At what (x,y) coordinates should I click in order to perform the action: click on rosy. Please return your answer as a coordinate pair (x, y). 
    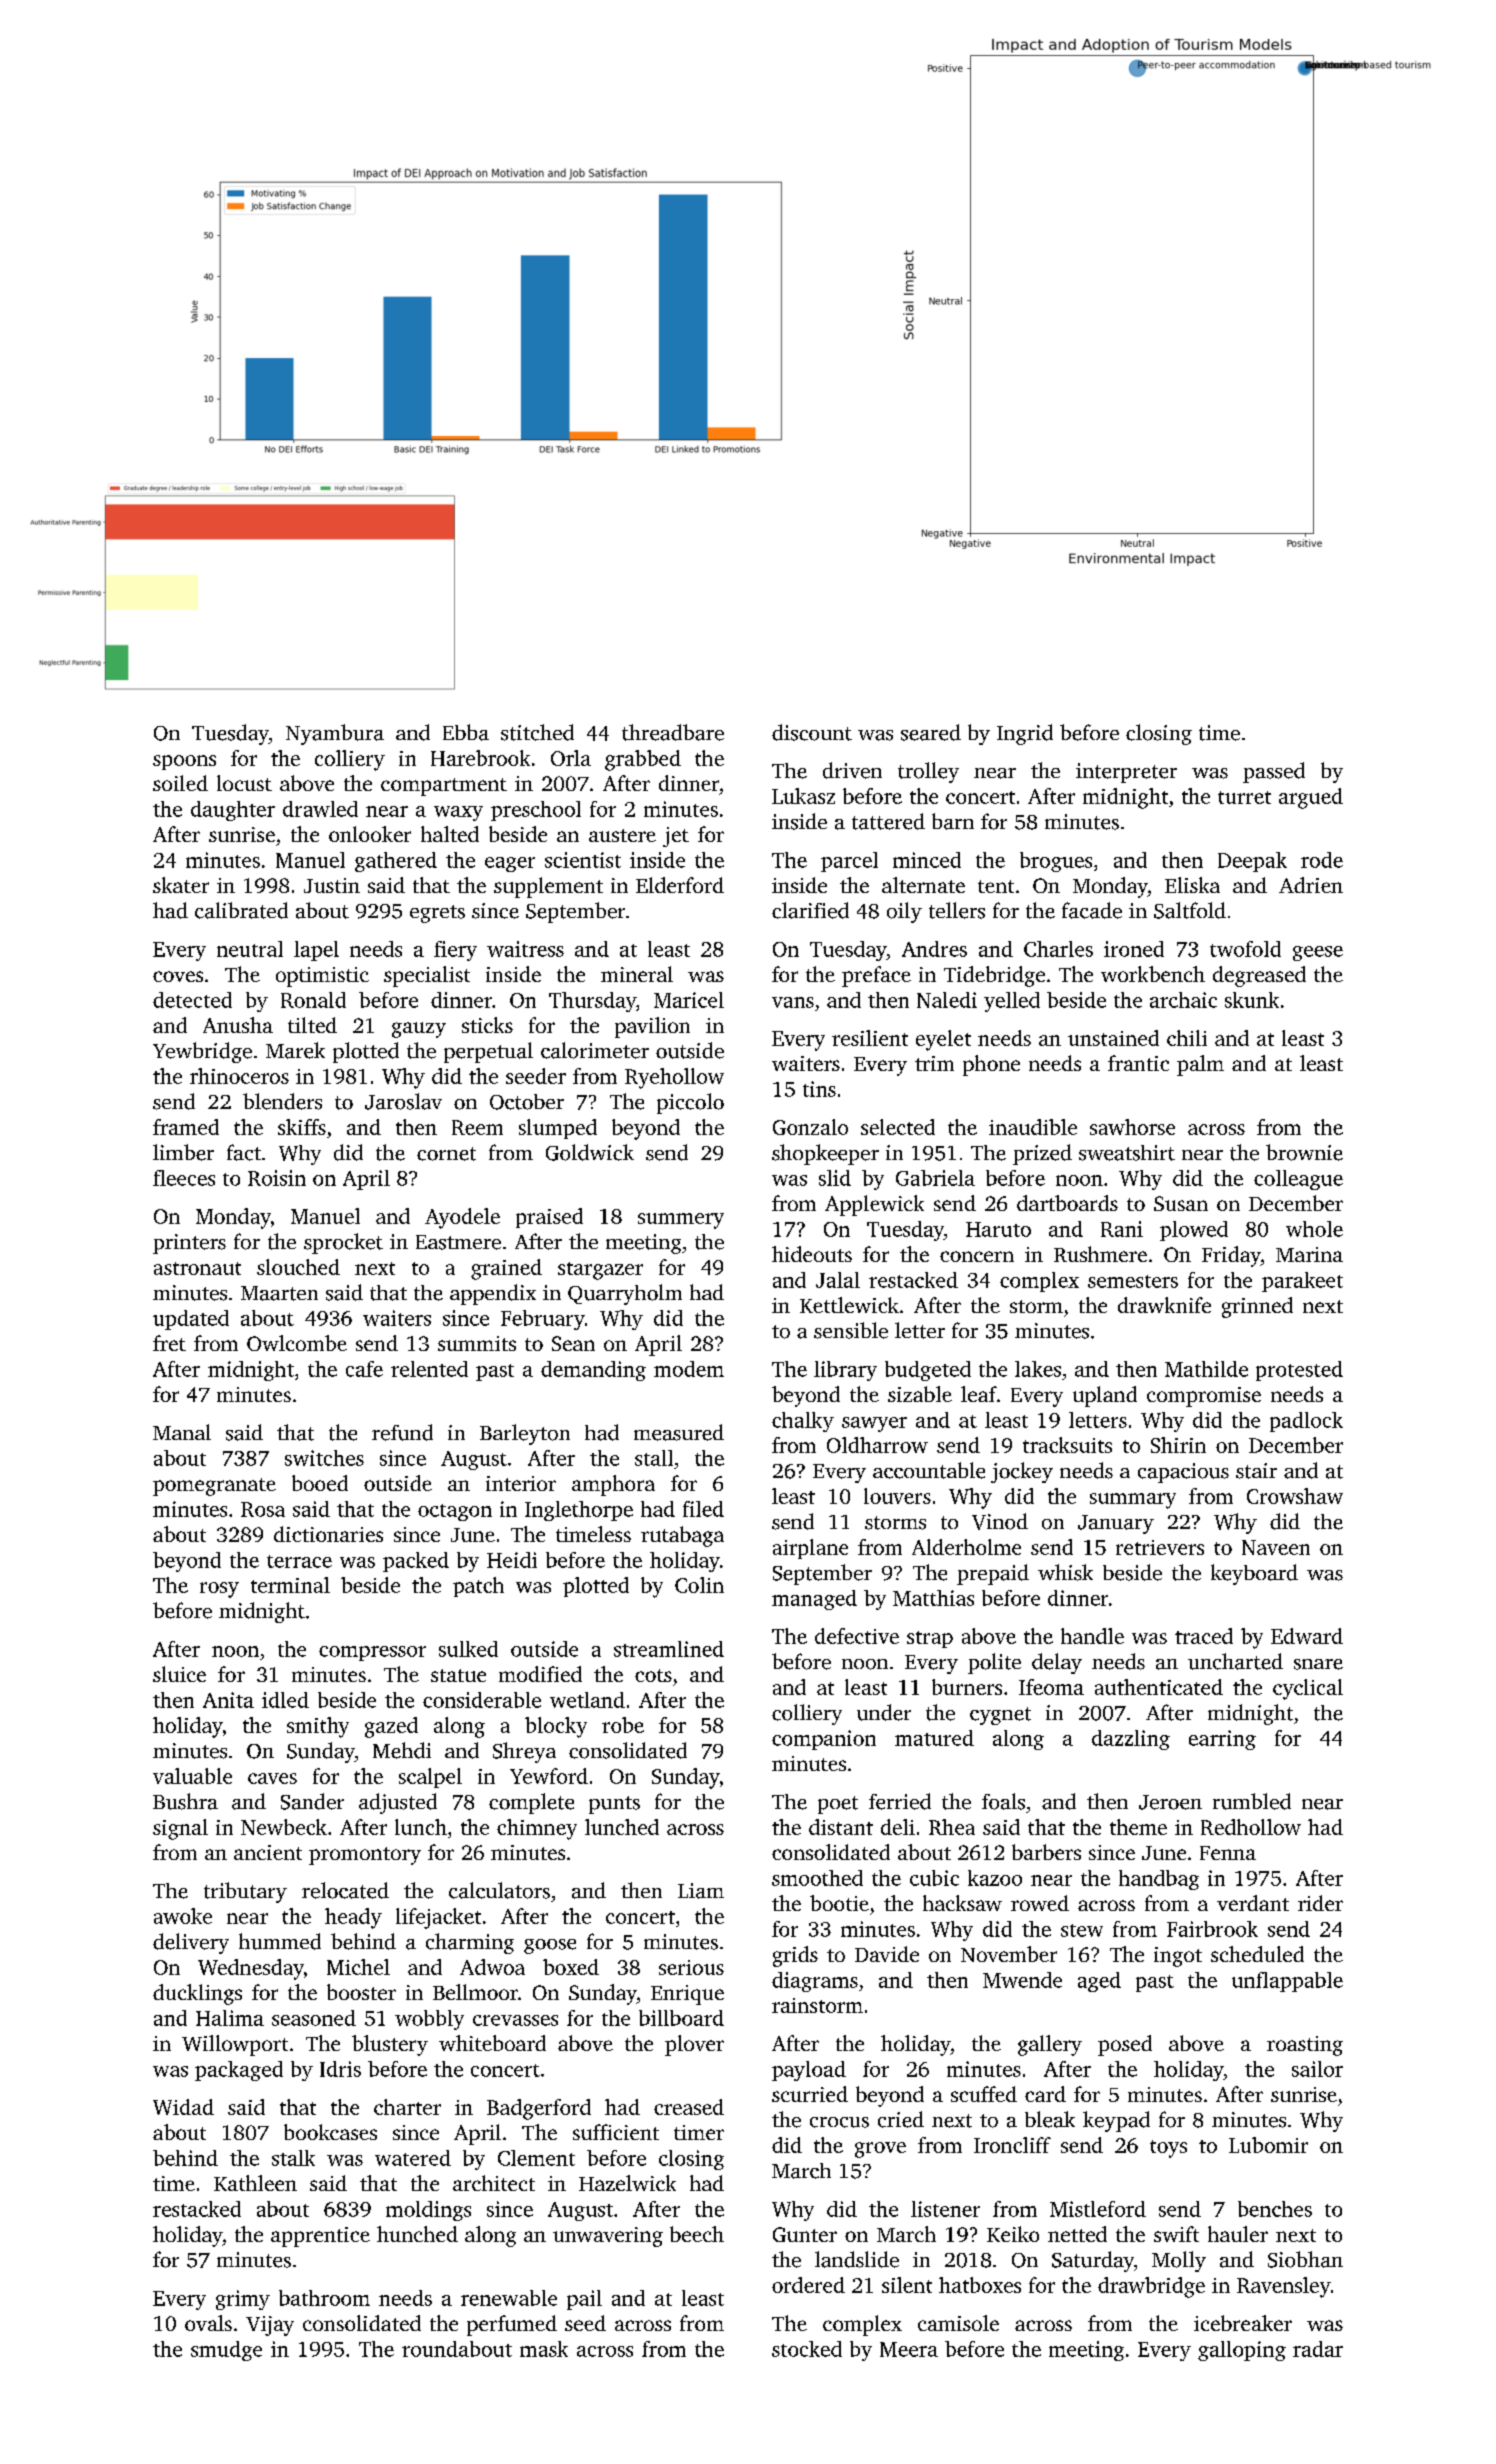
    Looking at the image, I should click on (219, 1590).
